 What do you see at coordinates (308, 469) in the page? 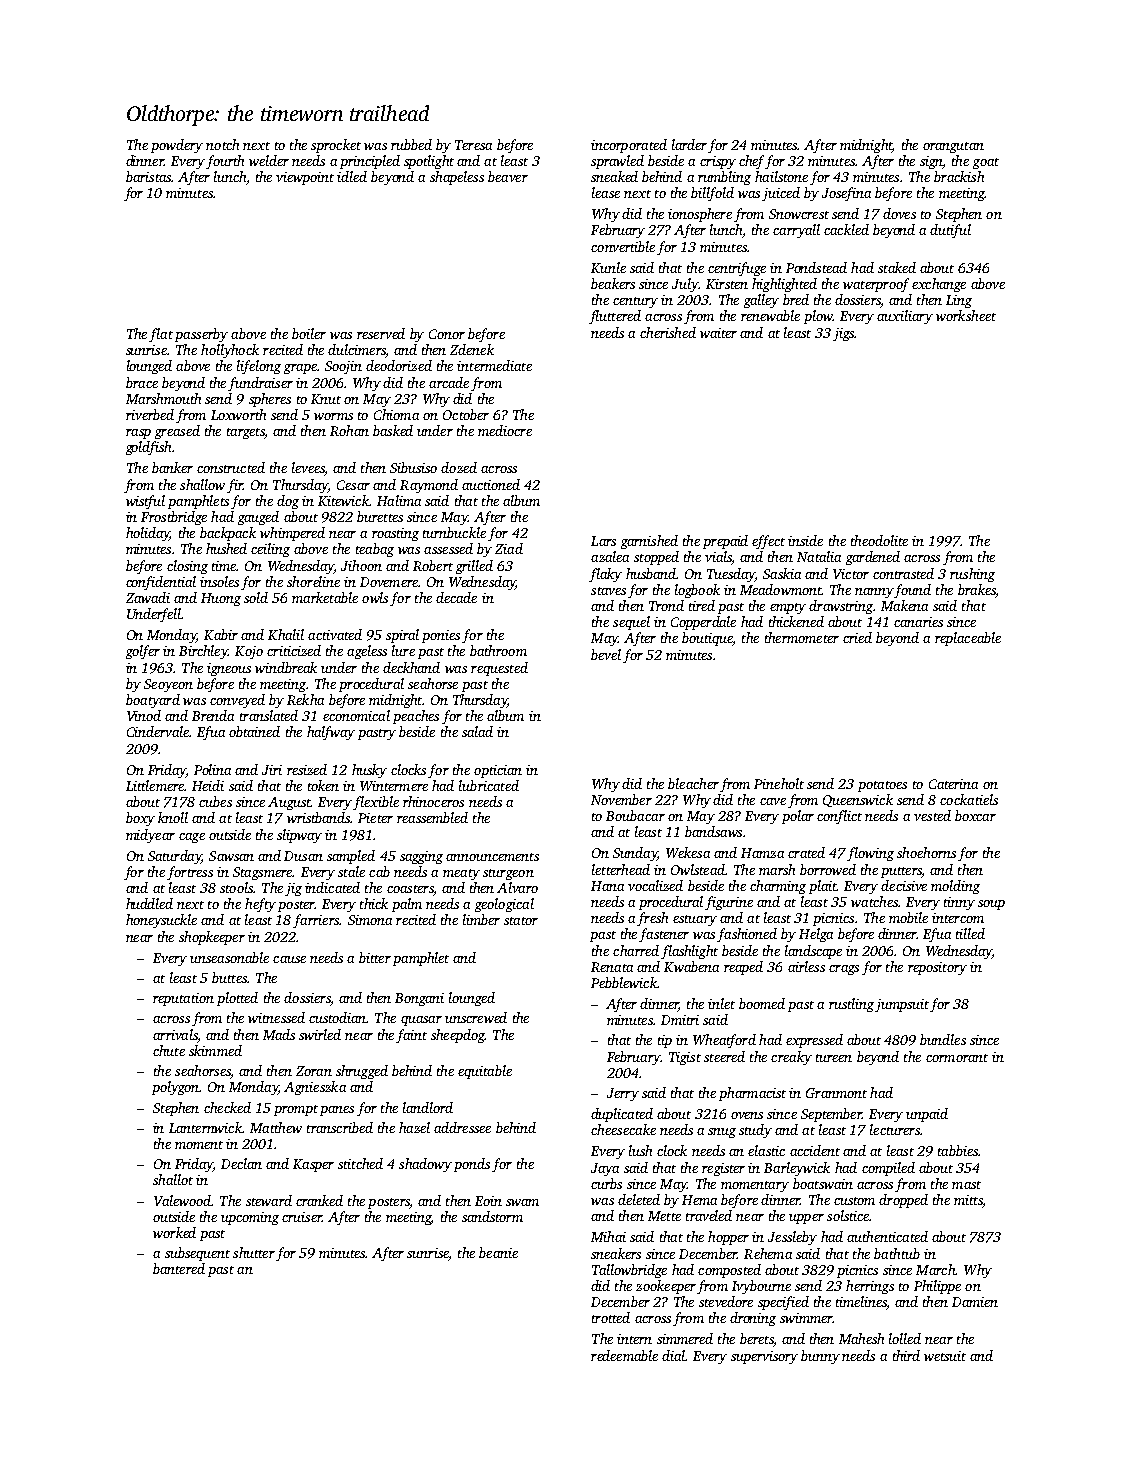
I see `levees` at bounding box center [308, 469].
